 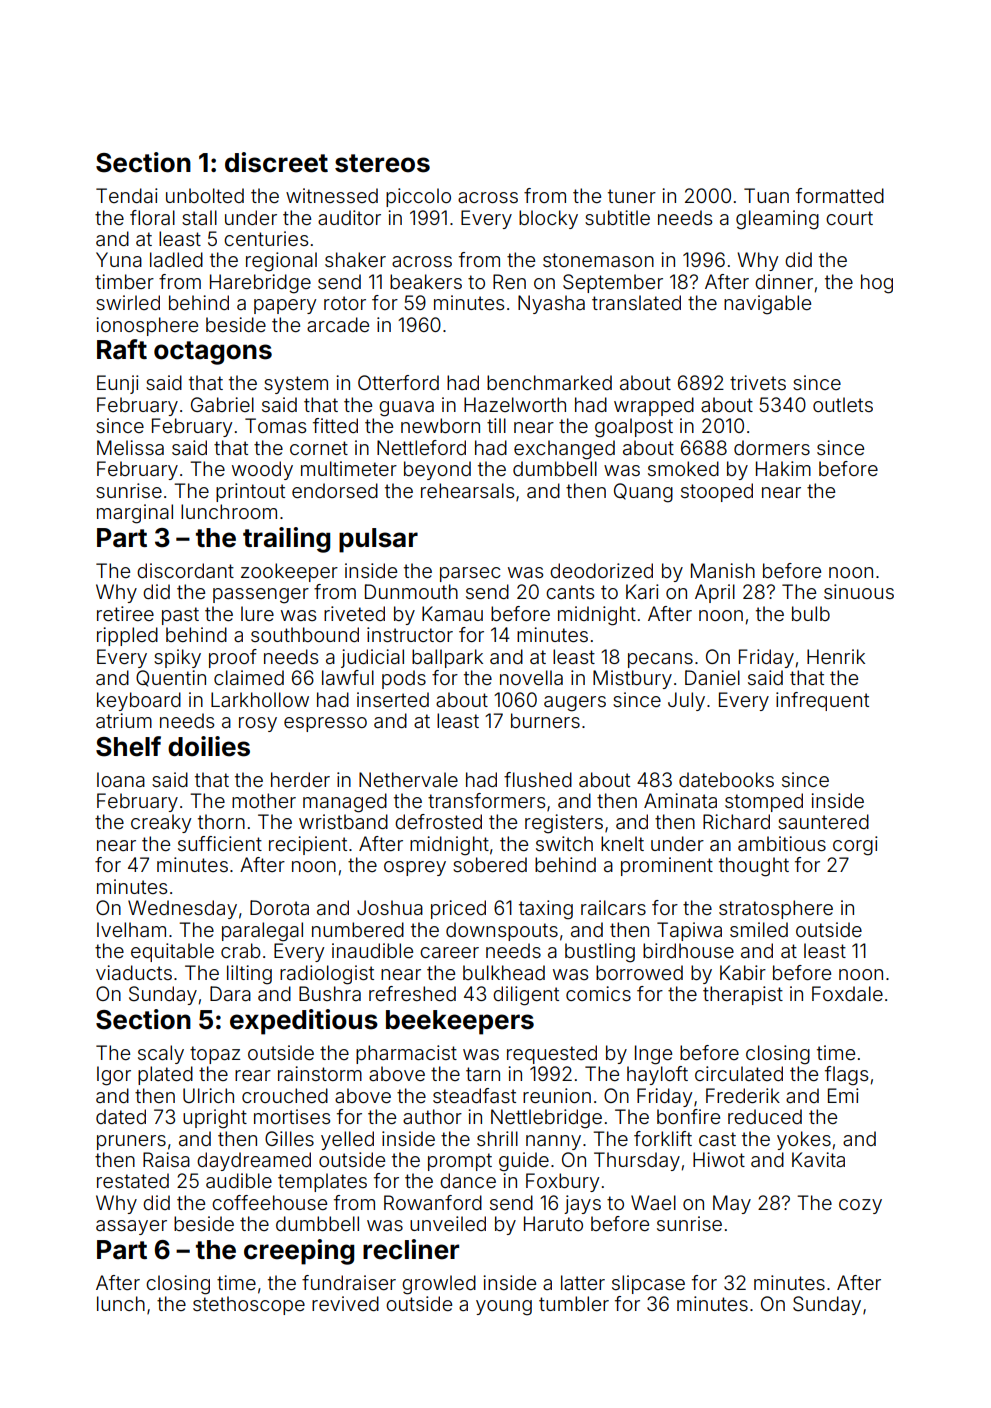 What do you see at coordinates (783, 468) in the screenshot?
I see `Hakim` at bounding box center [783, 468].
